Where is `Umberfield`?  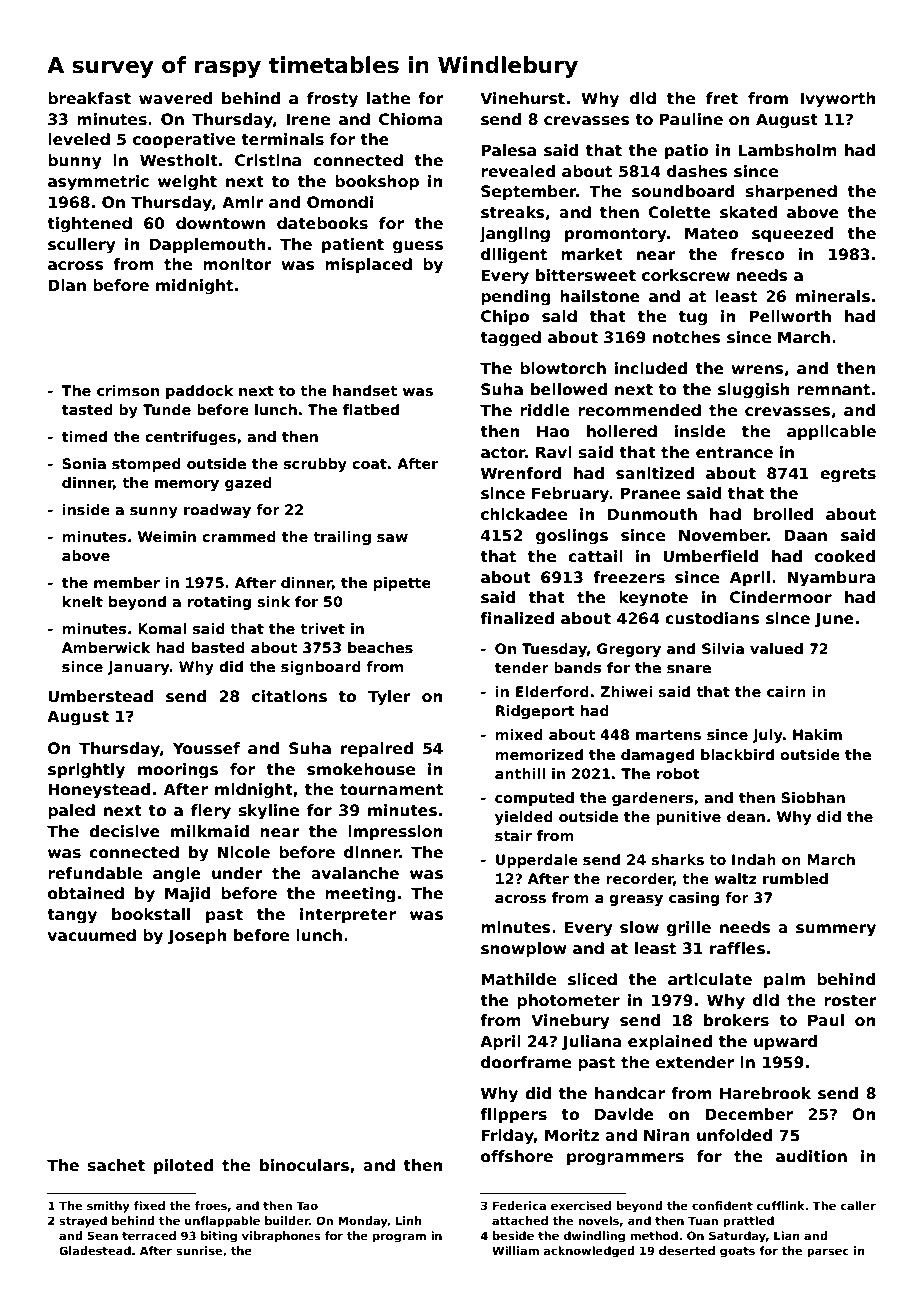 Umberfield is located at coordinates (710, 556).
